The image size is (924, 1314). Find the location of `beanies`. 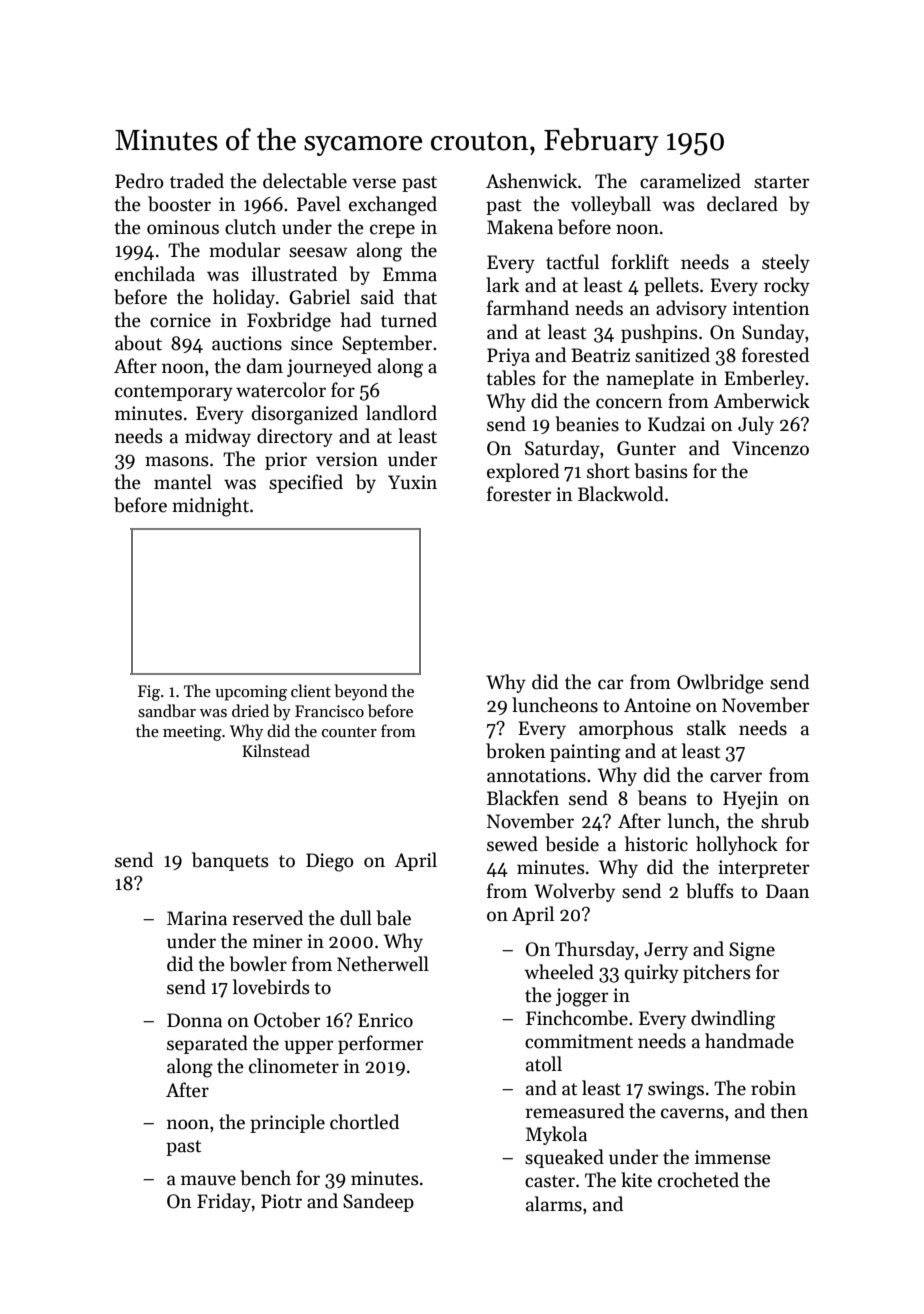

beanies is located at coordinates (587, 424).
